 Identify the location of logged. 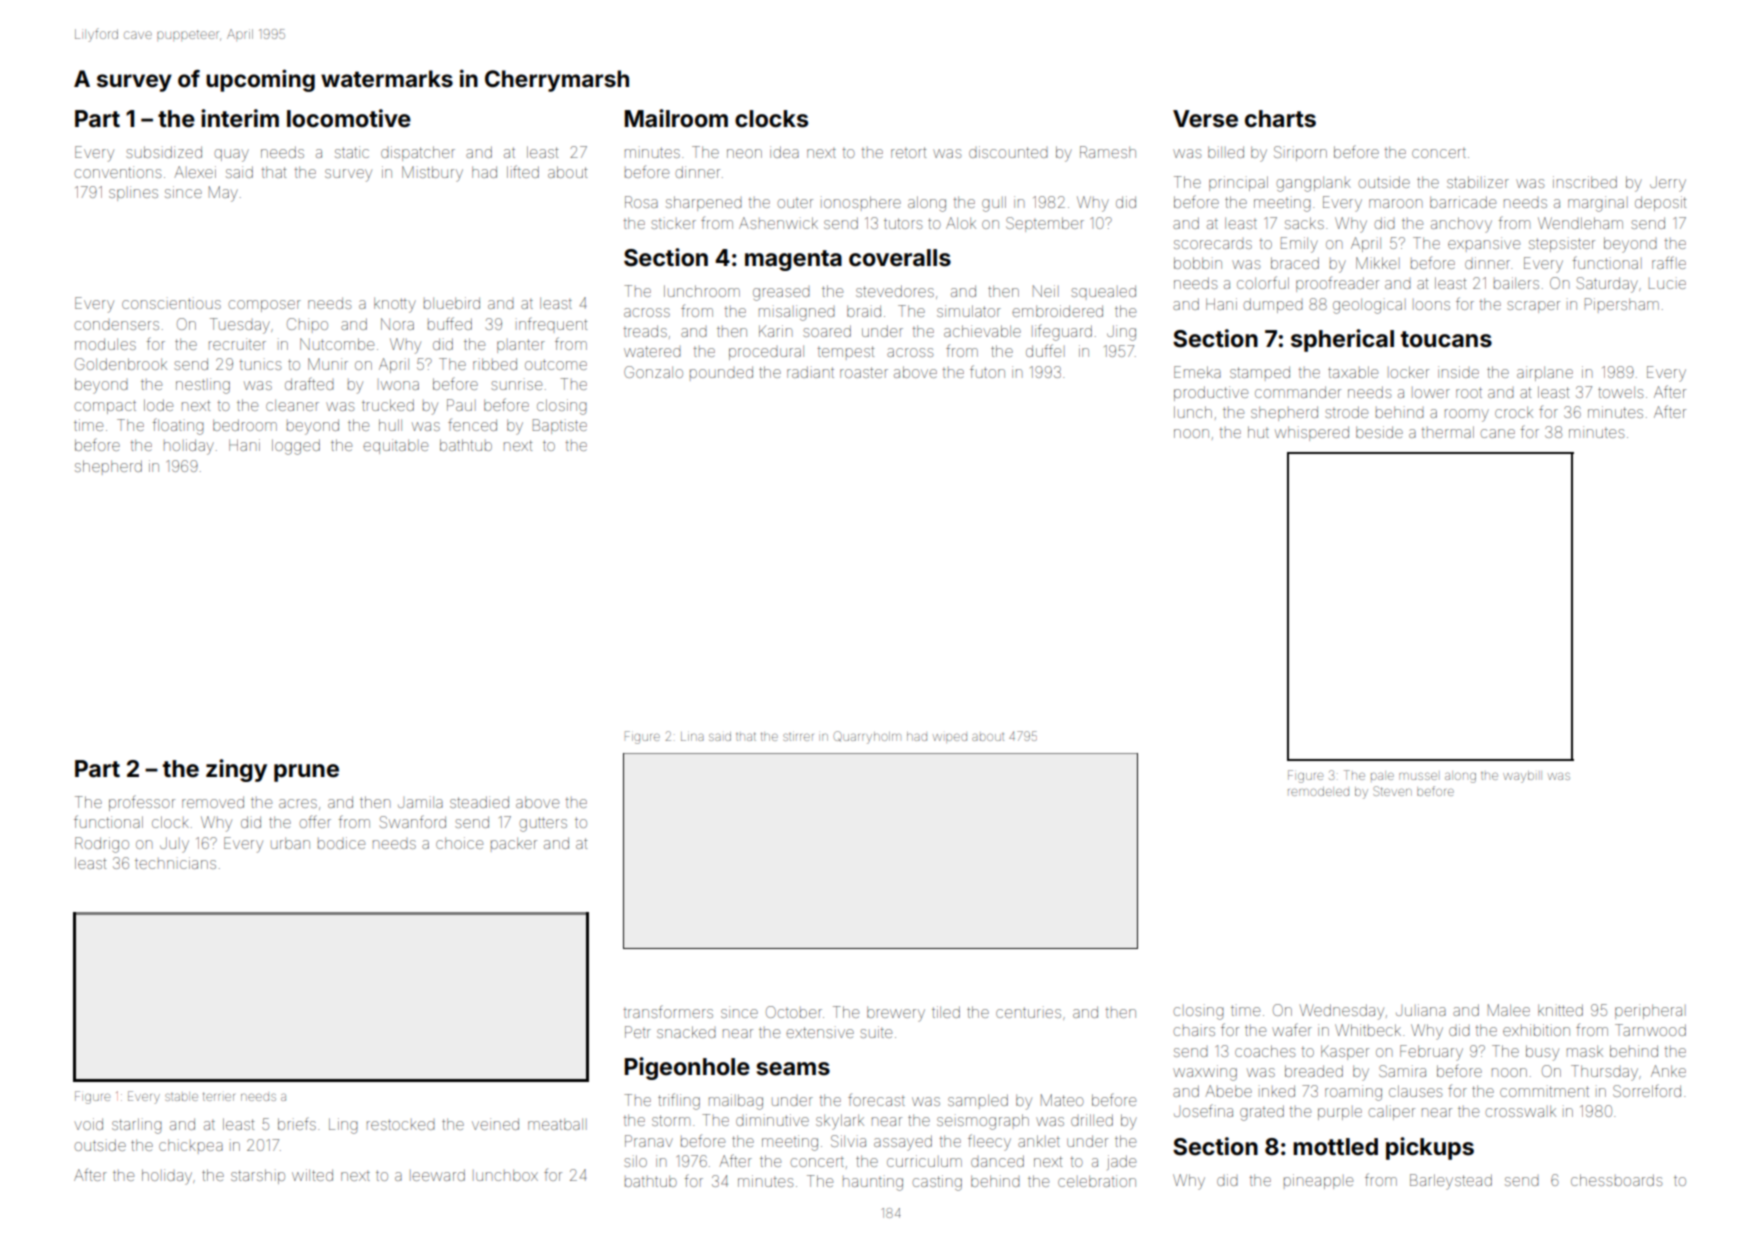
(296, 447).
